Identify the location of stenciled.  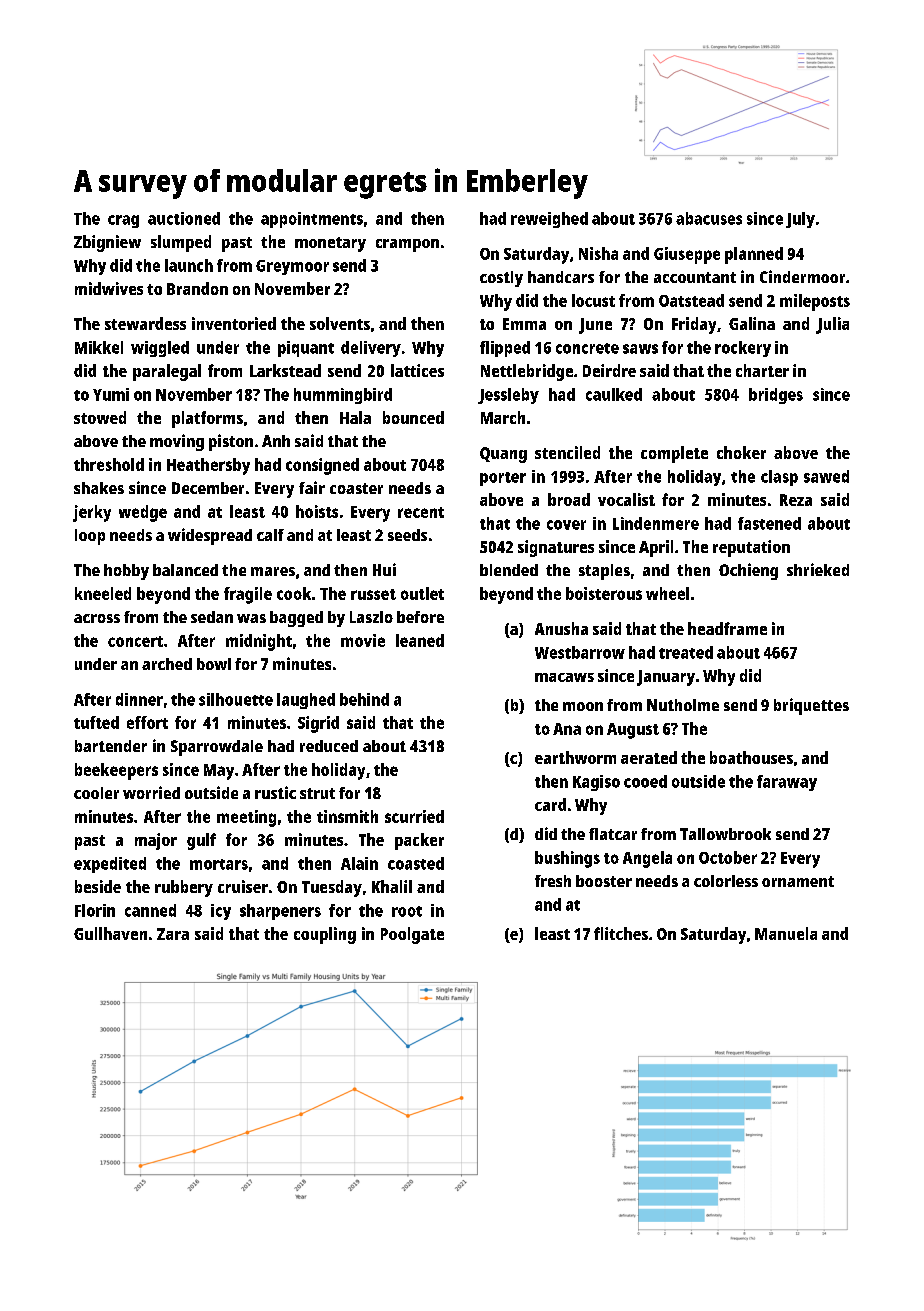
(567, 452).
